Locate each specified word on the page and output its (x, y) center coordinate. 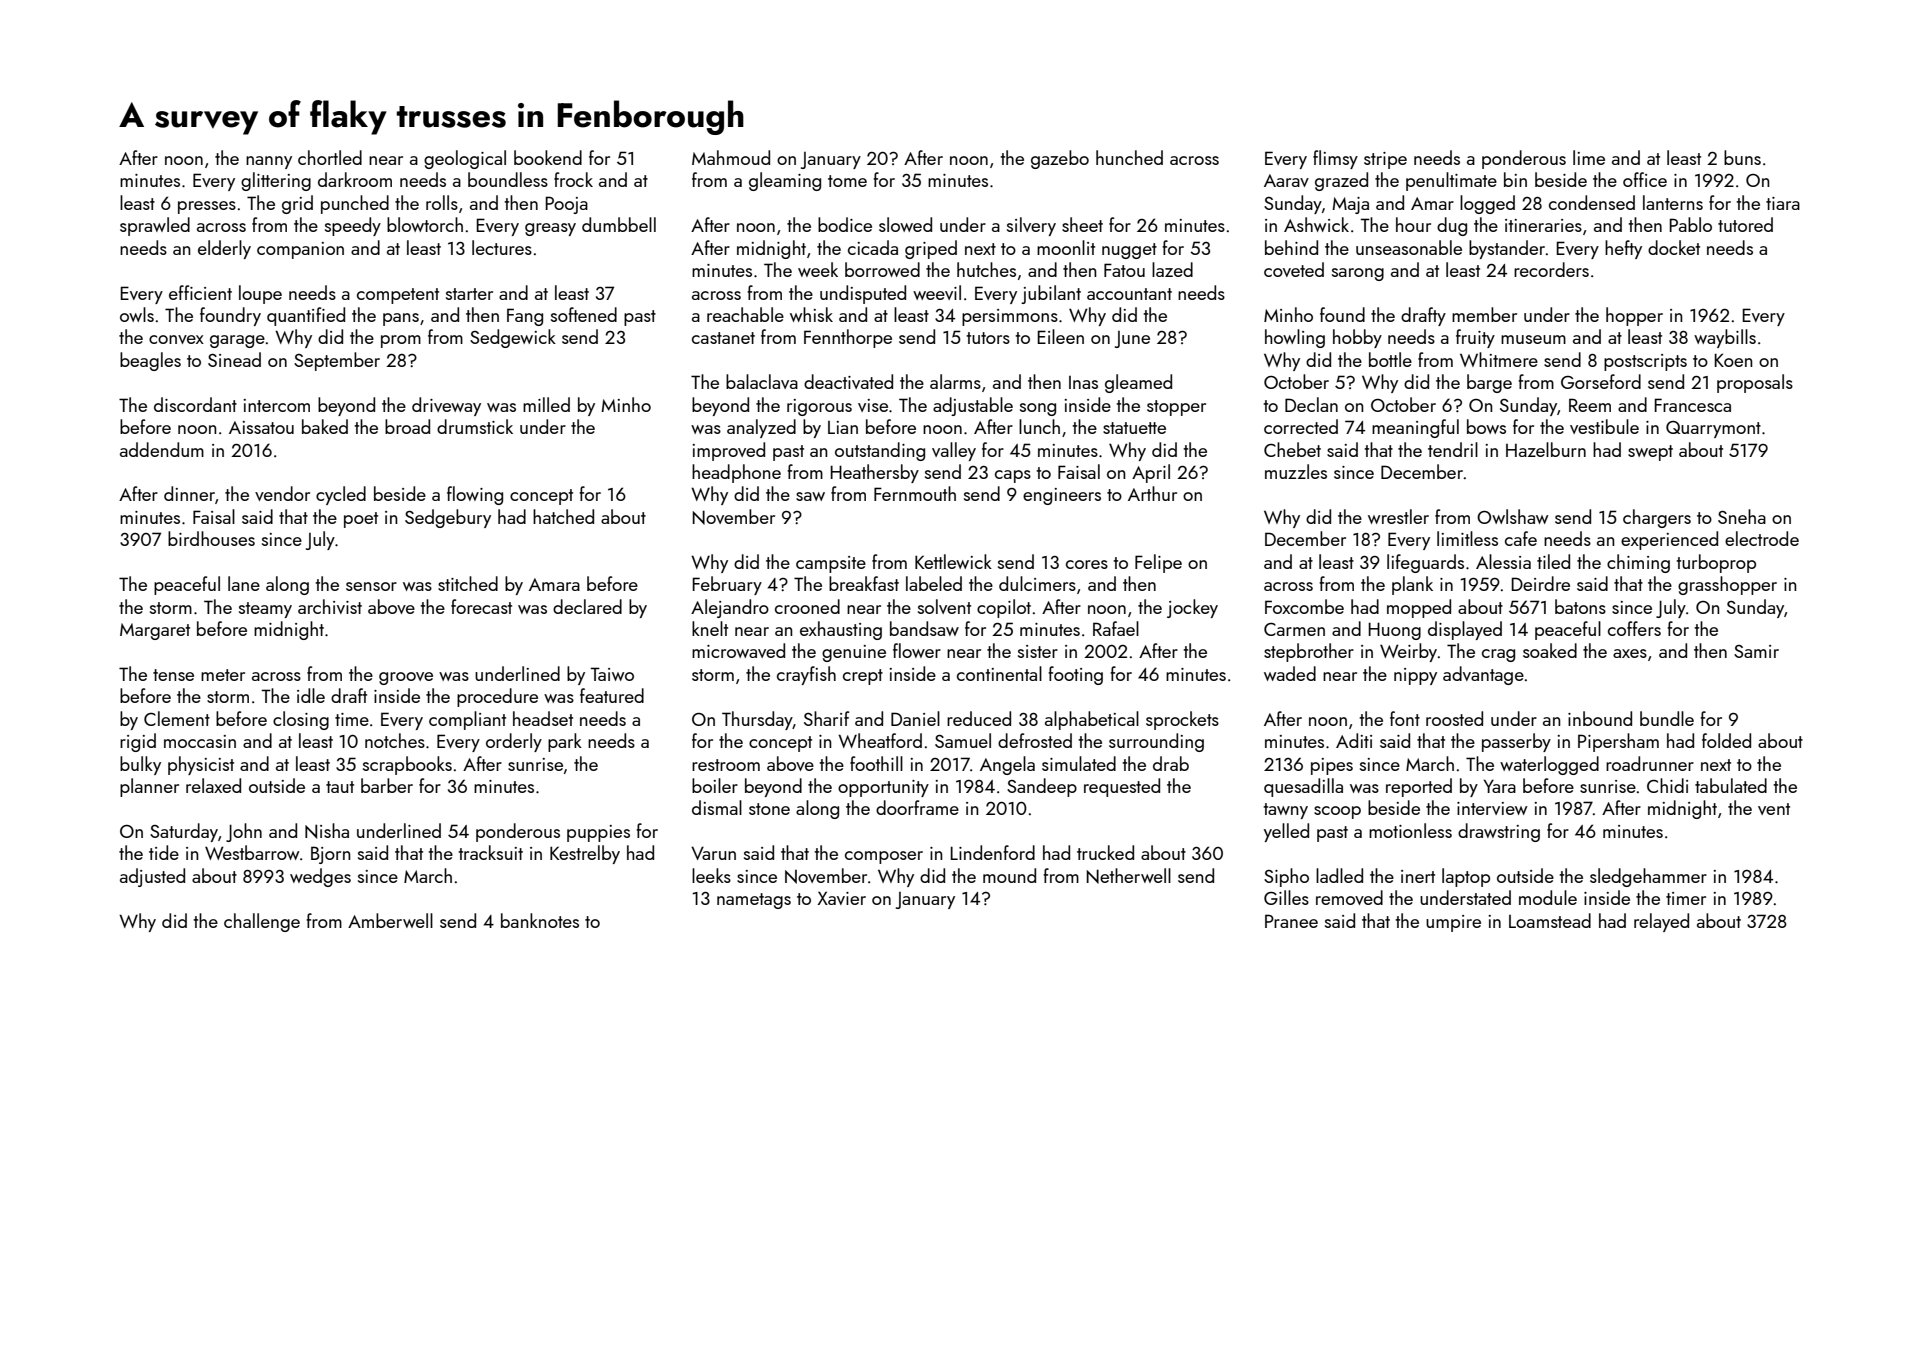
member (1484, 314)
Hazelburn (1546, 449)
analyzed (761, 428)
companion (300, 250)
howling (1295, 338)
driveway (446, 406)
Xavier (841, 898)
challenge (262, 922)
